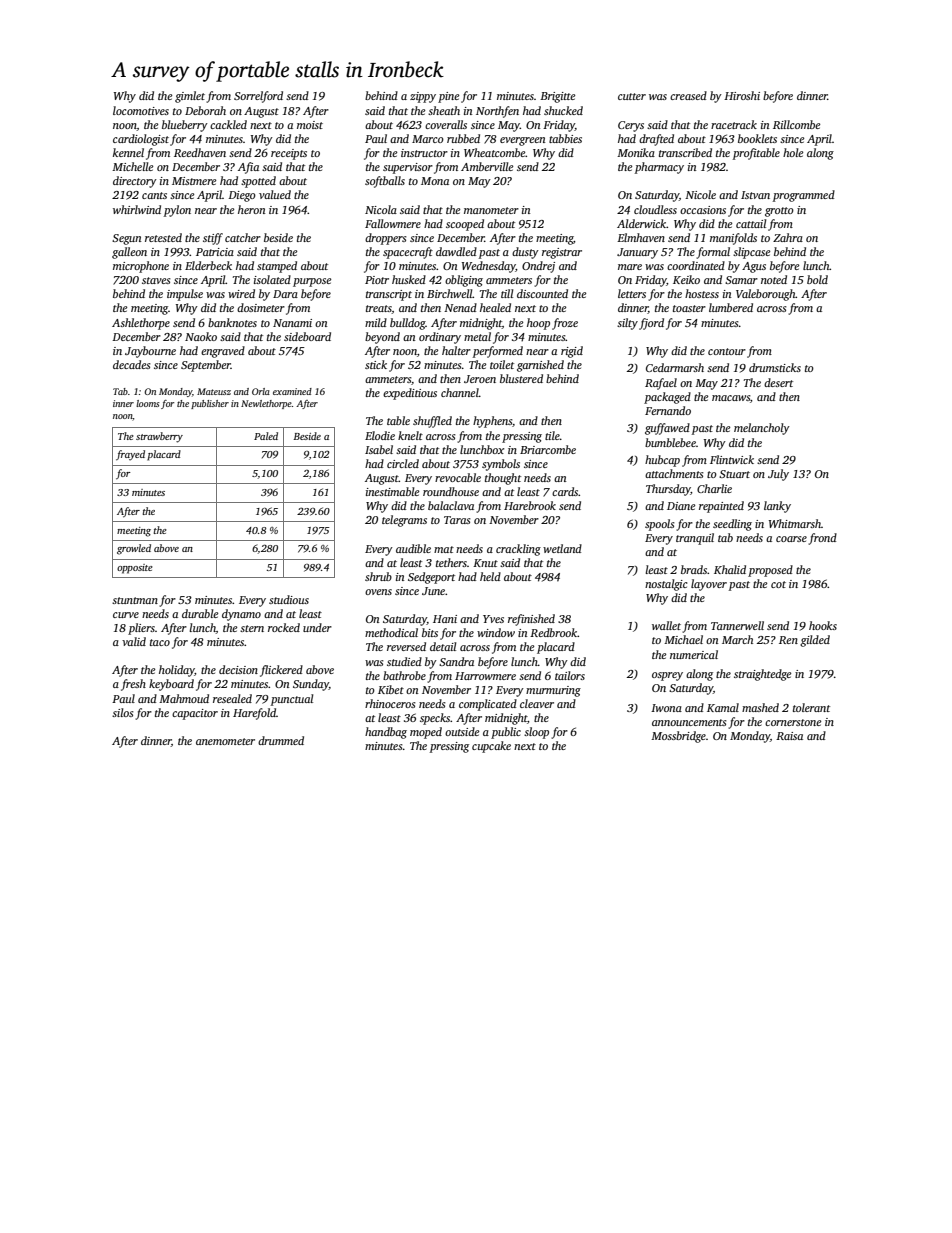 The height and width of the screenshot is (1233, 952). What do you see at coordinates (135, 182) in the screenshot?
I see `directory` at bounding box center [135, 182].
